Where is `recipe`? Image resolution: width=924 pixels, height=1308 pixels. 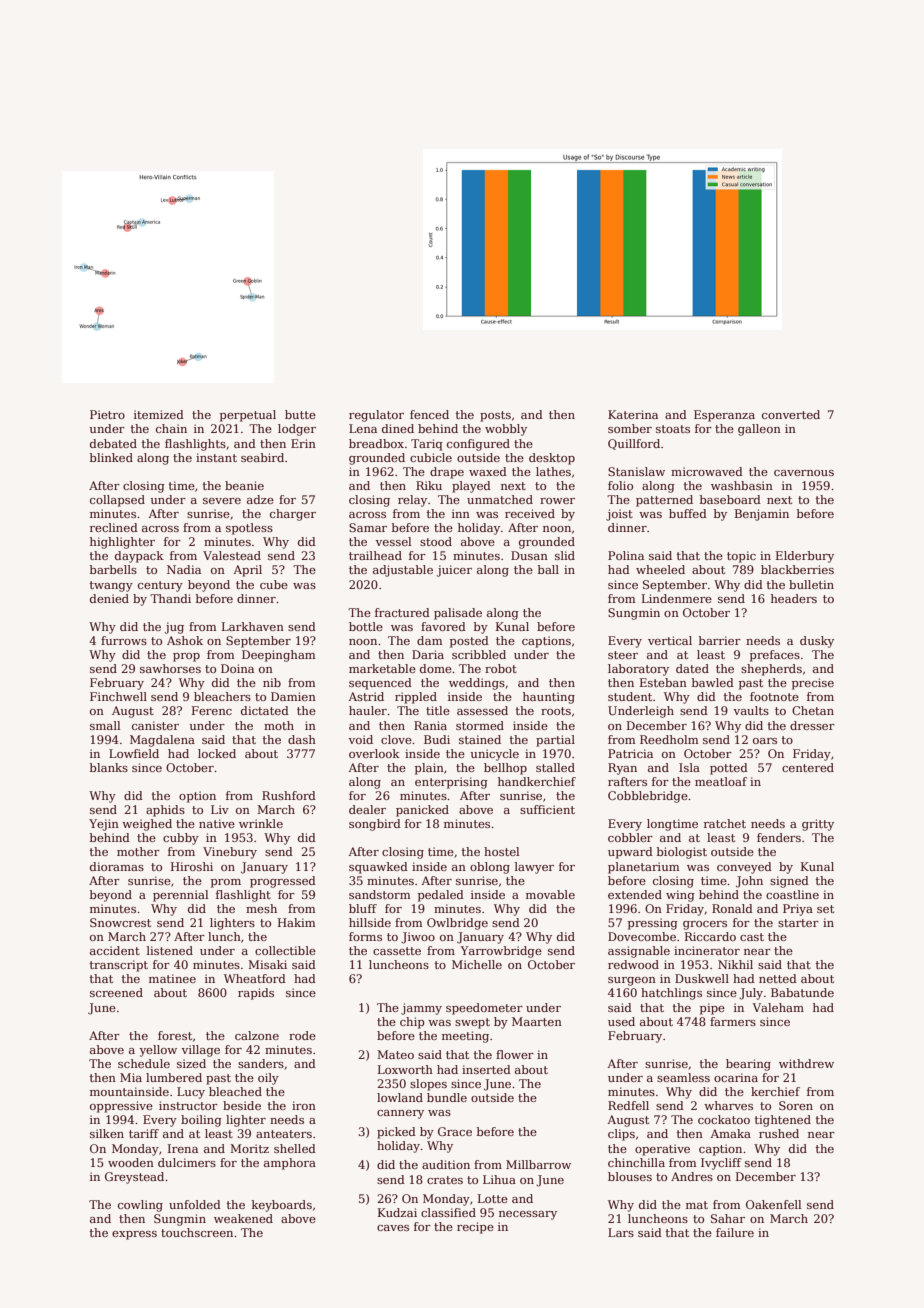 recipe is located at coordinates (475, 1228).
